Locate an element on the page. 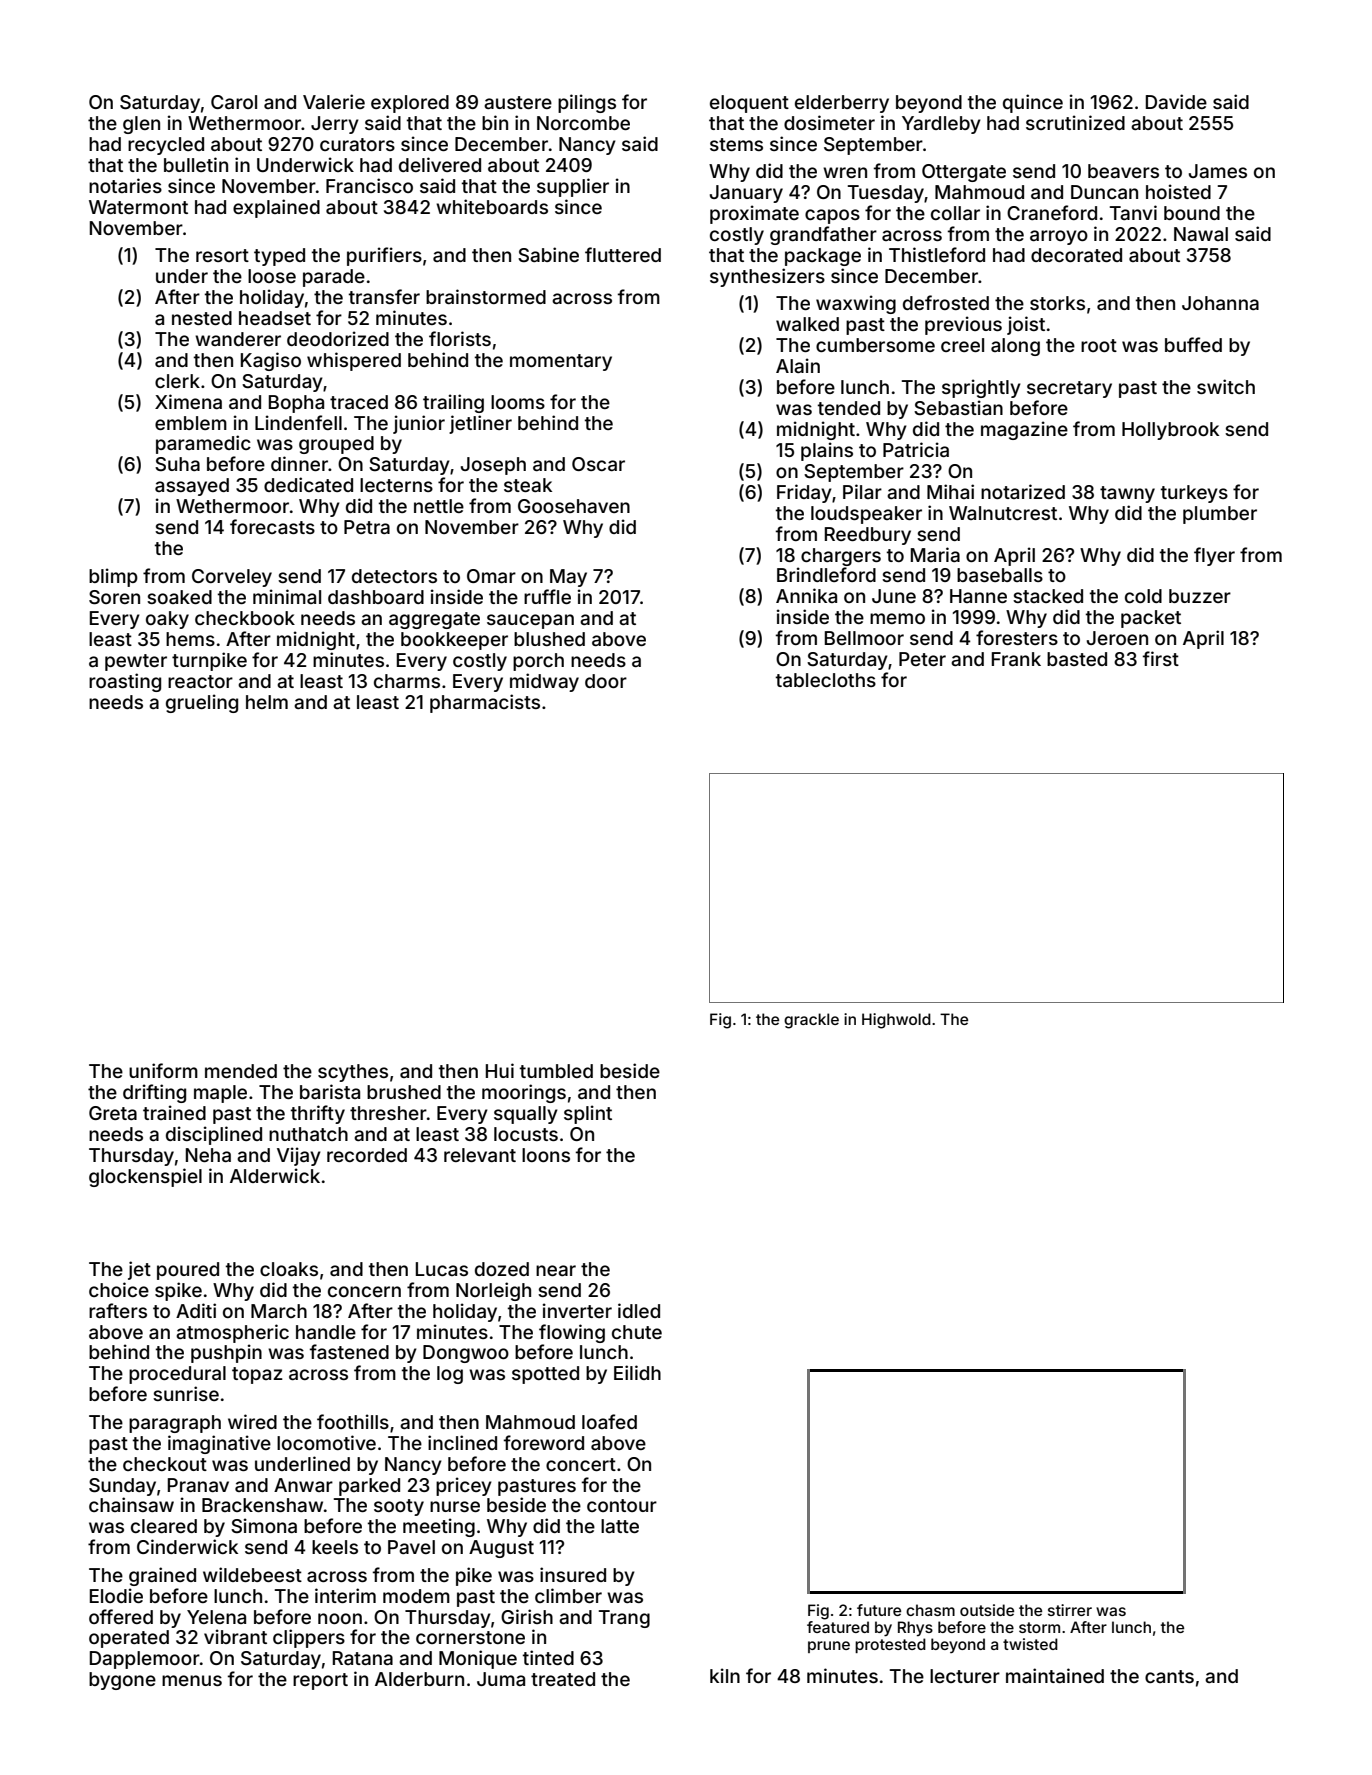 The height and width of the image is (1775, 1372). first is located at coordinates (1161, 658).
